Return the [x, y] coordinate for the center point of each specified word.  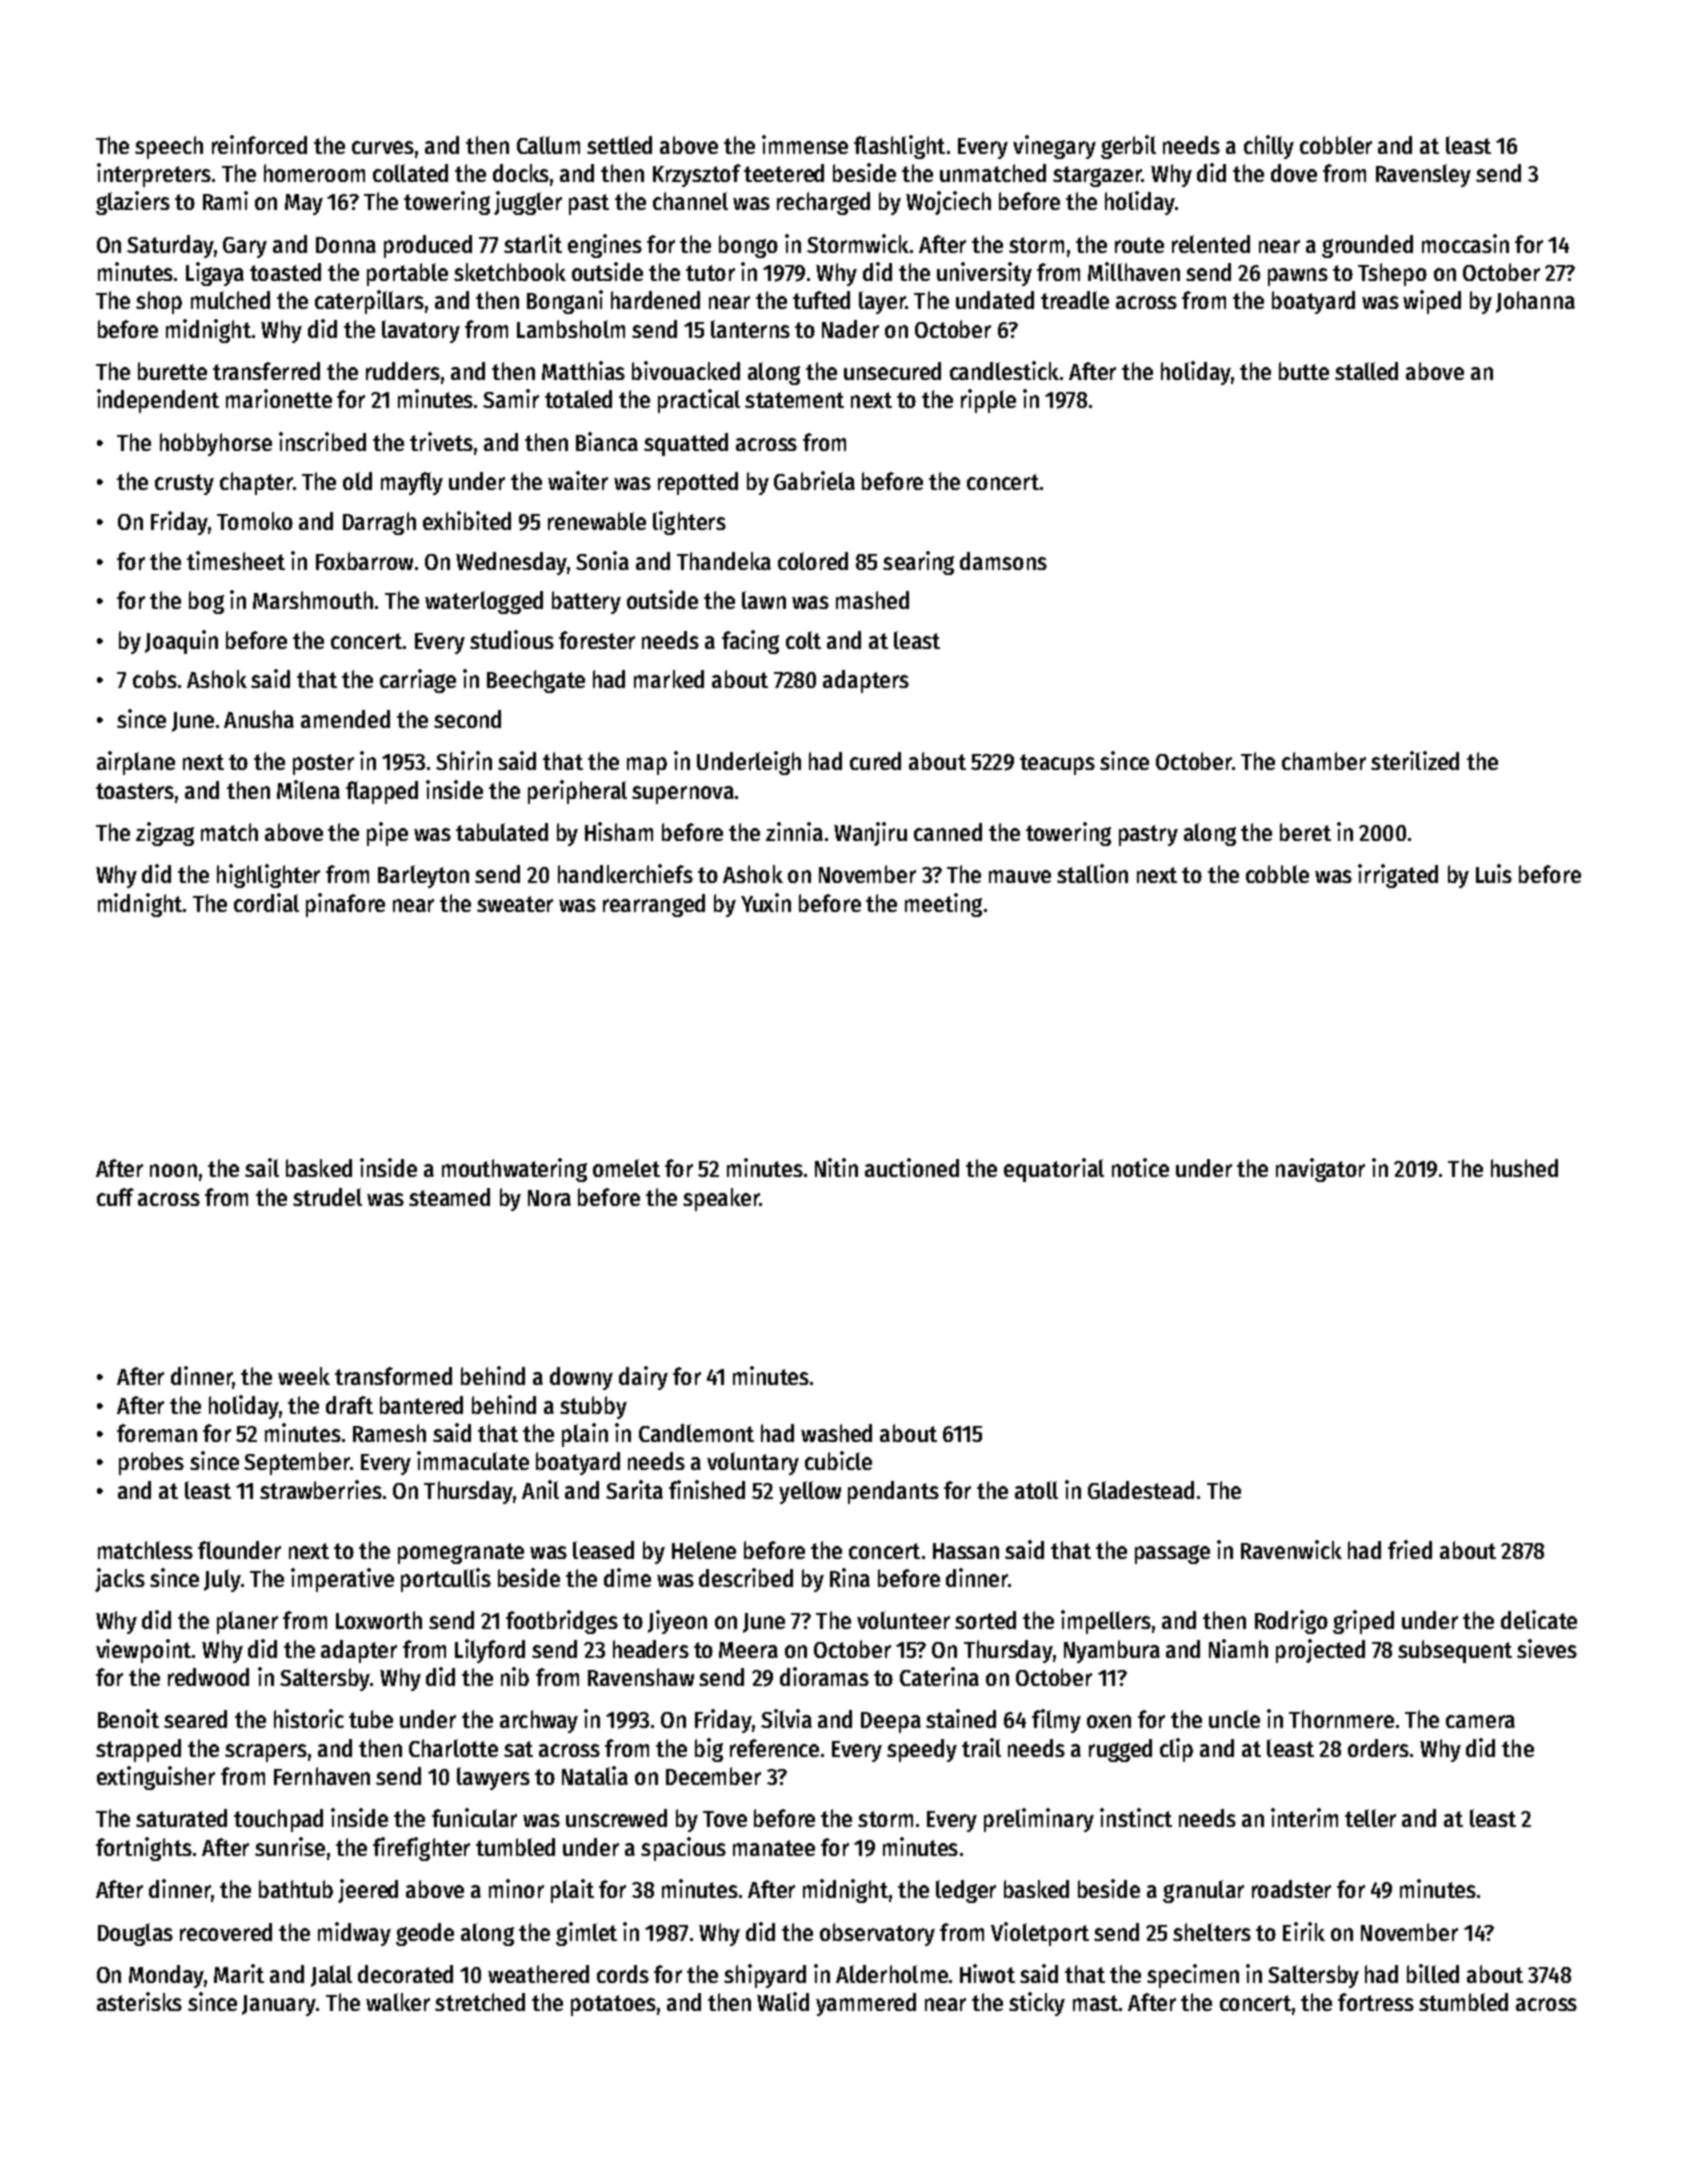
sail [262, 1167]
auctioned [912, 1167]
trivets [441, 441]
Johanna [1535, 302]
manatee [774, 1848]
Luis [1494, 873]
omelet [626, 1168]
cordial [266, 902]
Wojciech [948, 203]
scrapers [266, 1753]
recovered [226, 1932]
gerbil [1128, 147]
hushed [1524, 1168]
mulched [230, 300]
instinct [1136, 1817]
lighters [689, 523]
